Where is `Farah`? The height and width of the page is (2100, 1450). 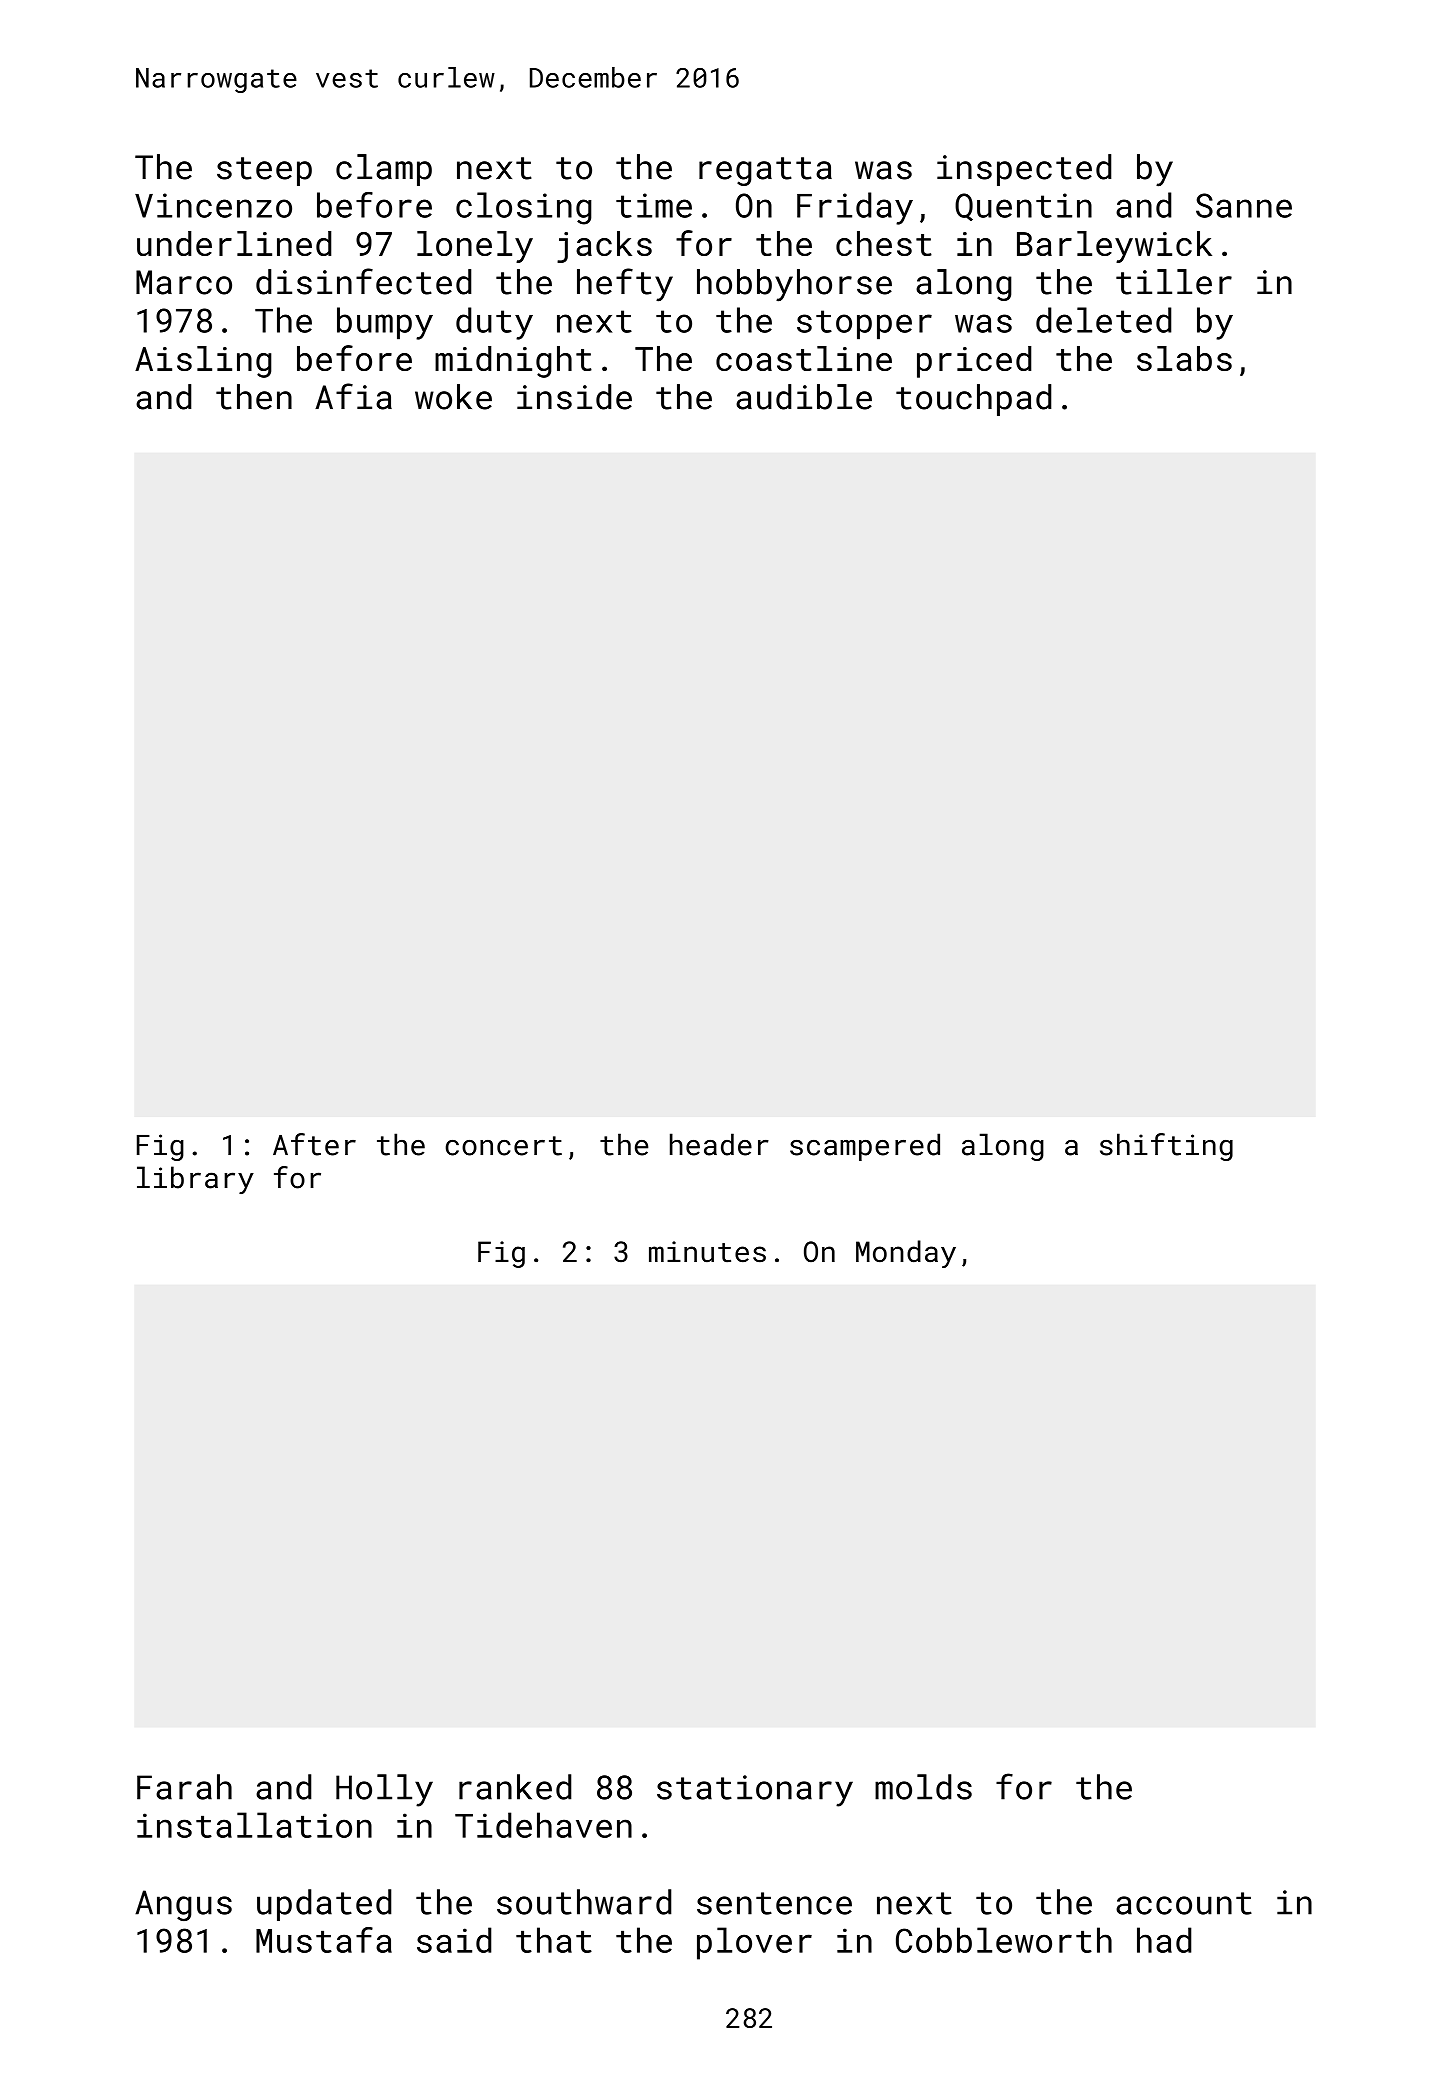 Farah is located at coordinates (184, 1787).
